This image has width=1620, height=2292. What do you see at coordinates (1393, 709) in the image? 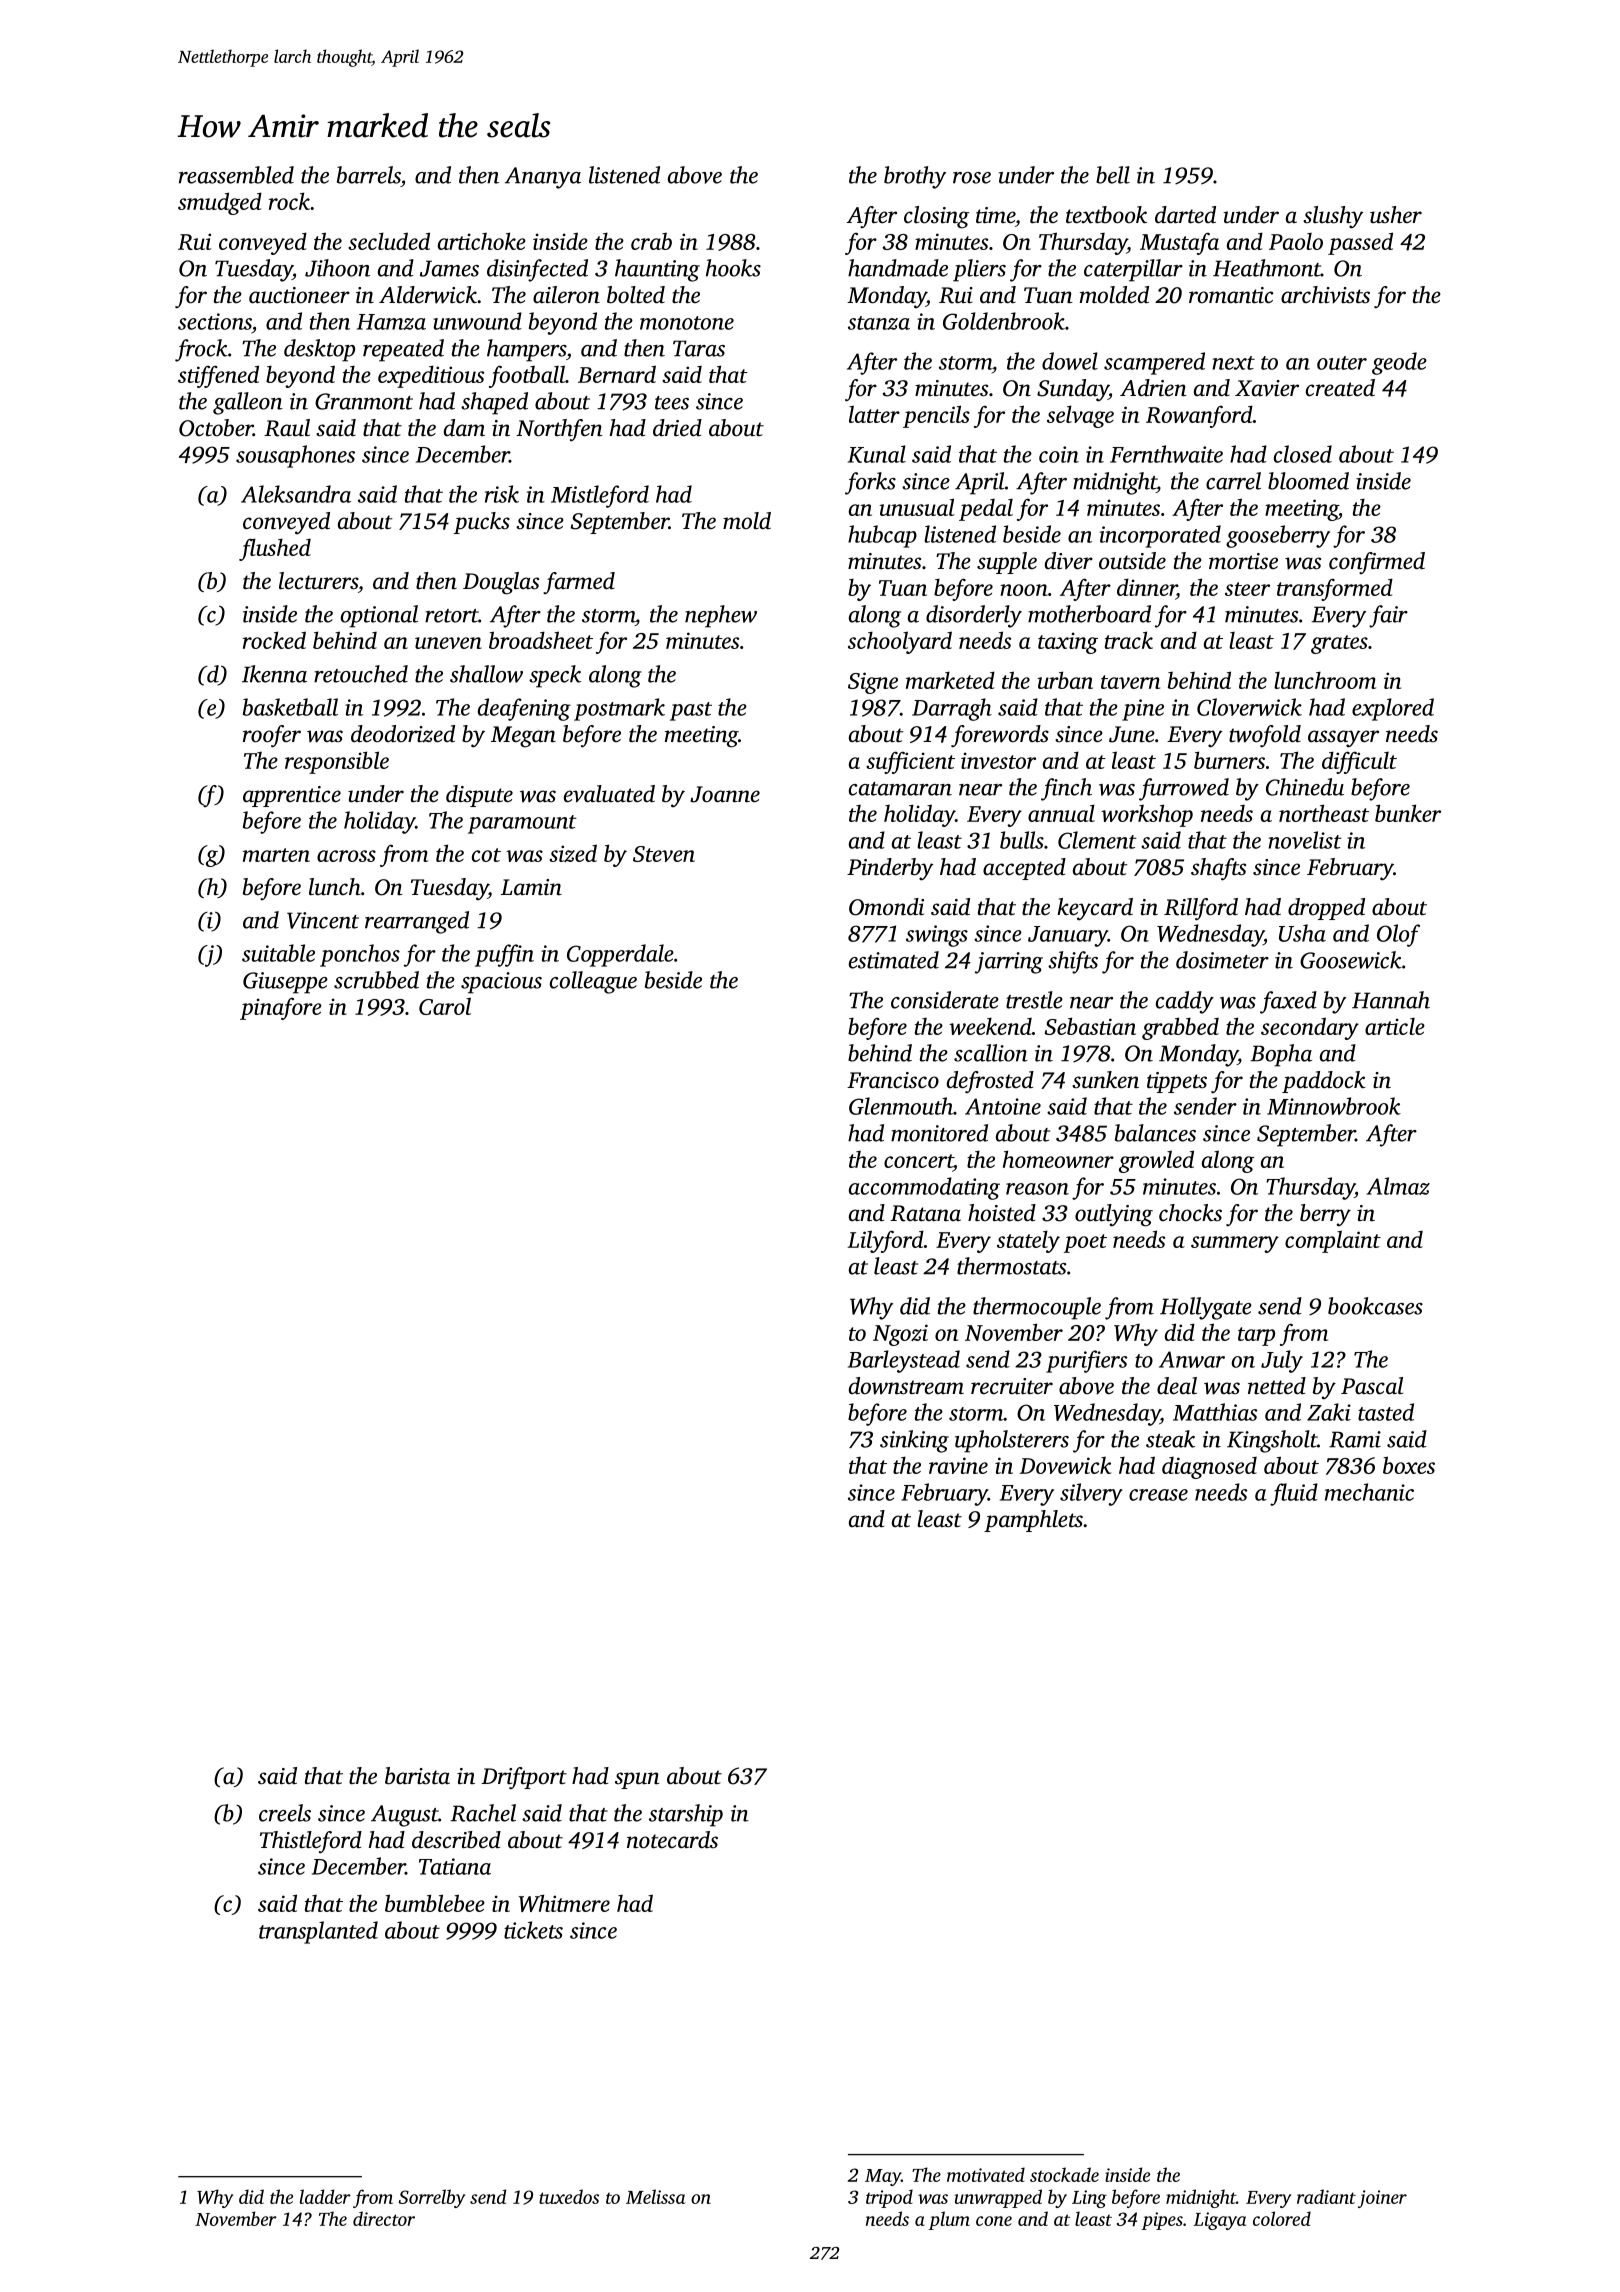
I see `explored` at bounding box center [1393, 709].
